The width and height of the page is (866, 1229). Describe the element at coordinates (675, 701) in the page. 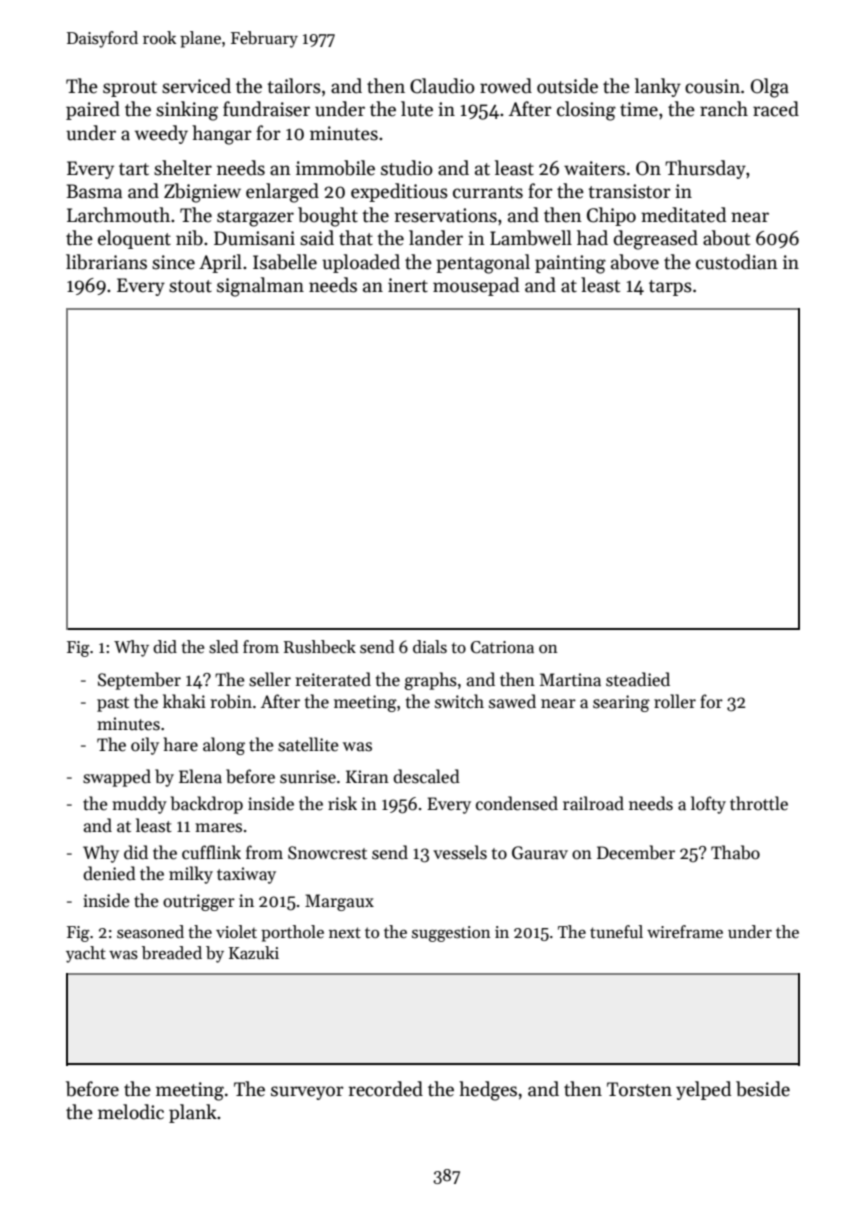

I see `roller` at that location.
